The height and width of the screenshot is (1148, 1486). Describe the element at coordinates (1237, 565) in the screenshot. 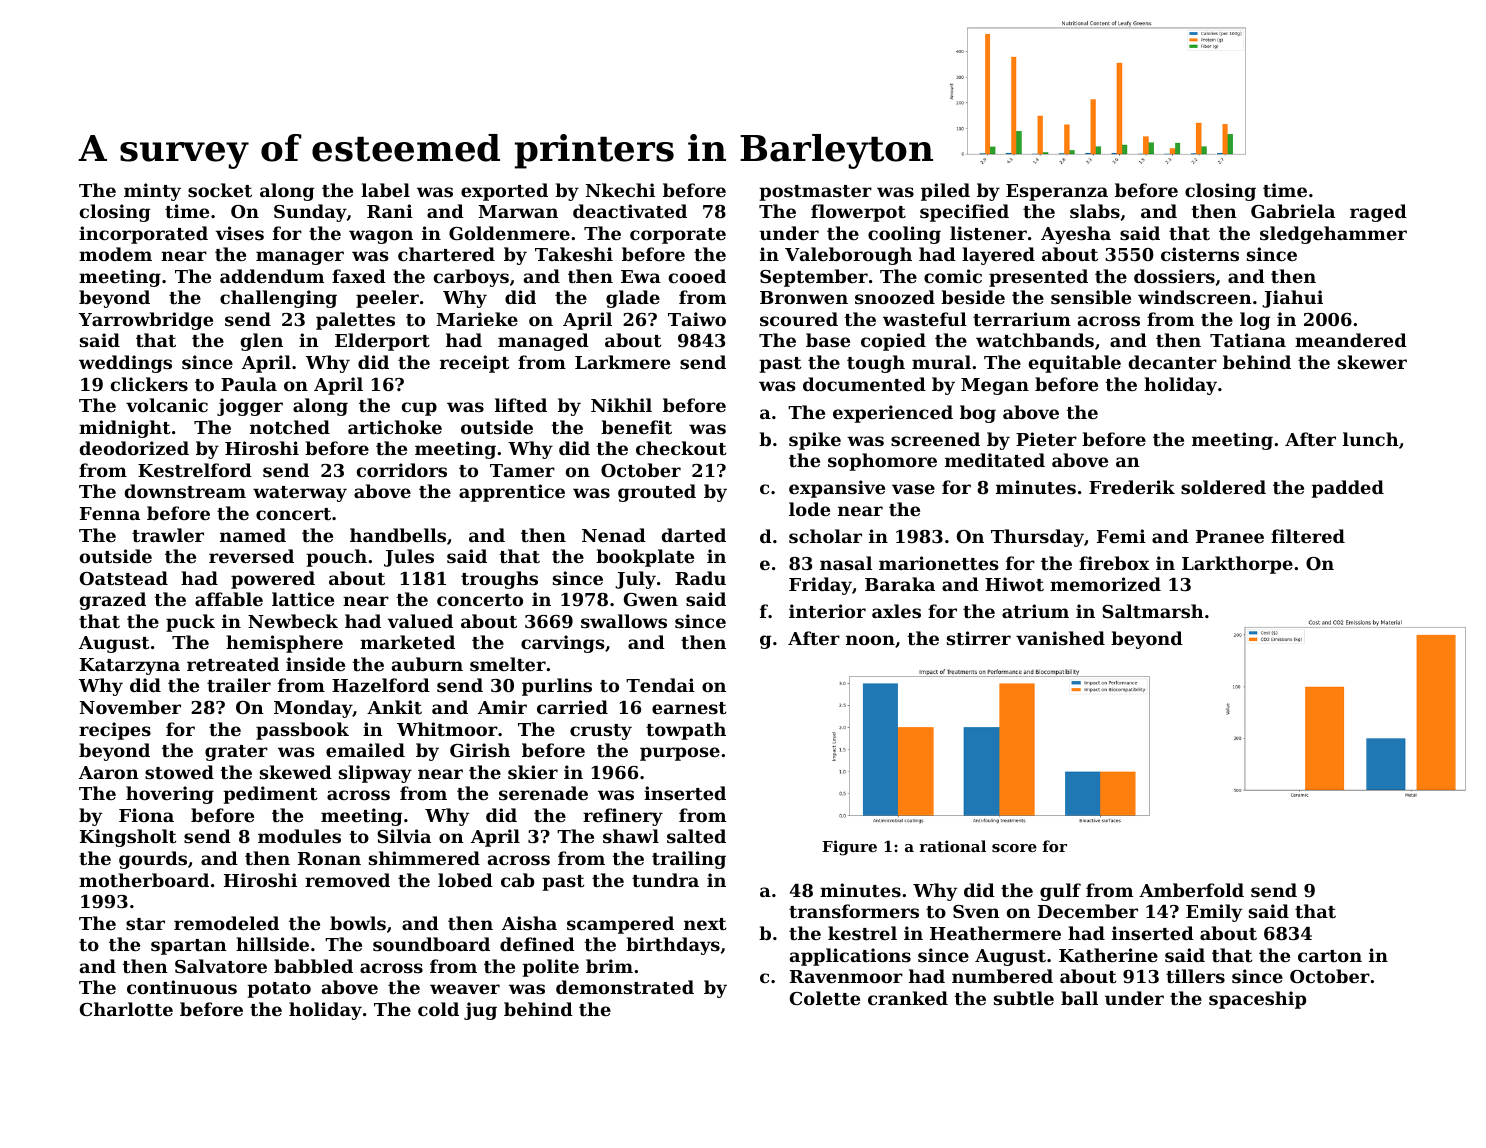

I see `Larkthorpe` at that location.
